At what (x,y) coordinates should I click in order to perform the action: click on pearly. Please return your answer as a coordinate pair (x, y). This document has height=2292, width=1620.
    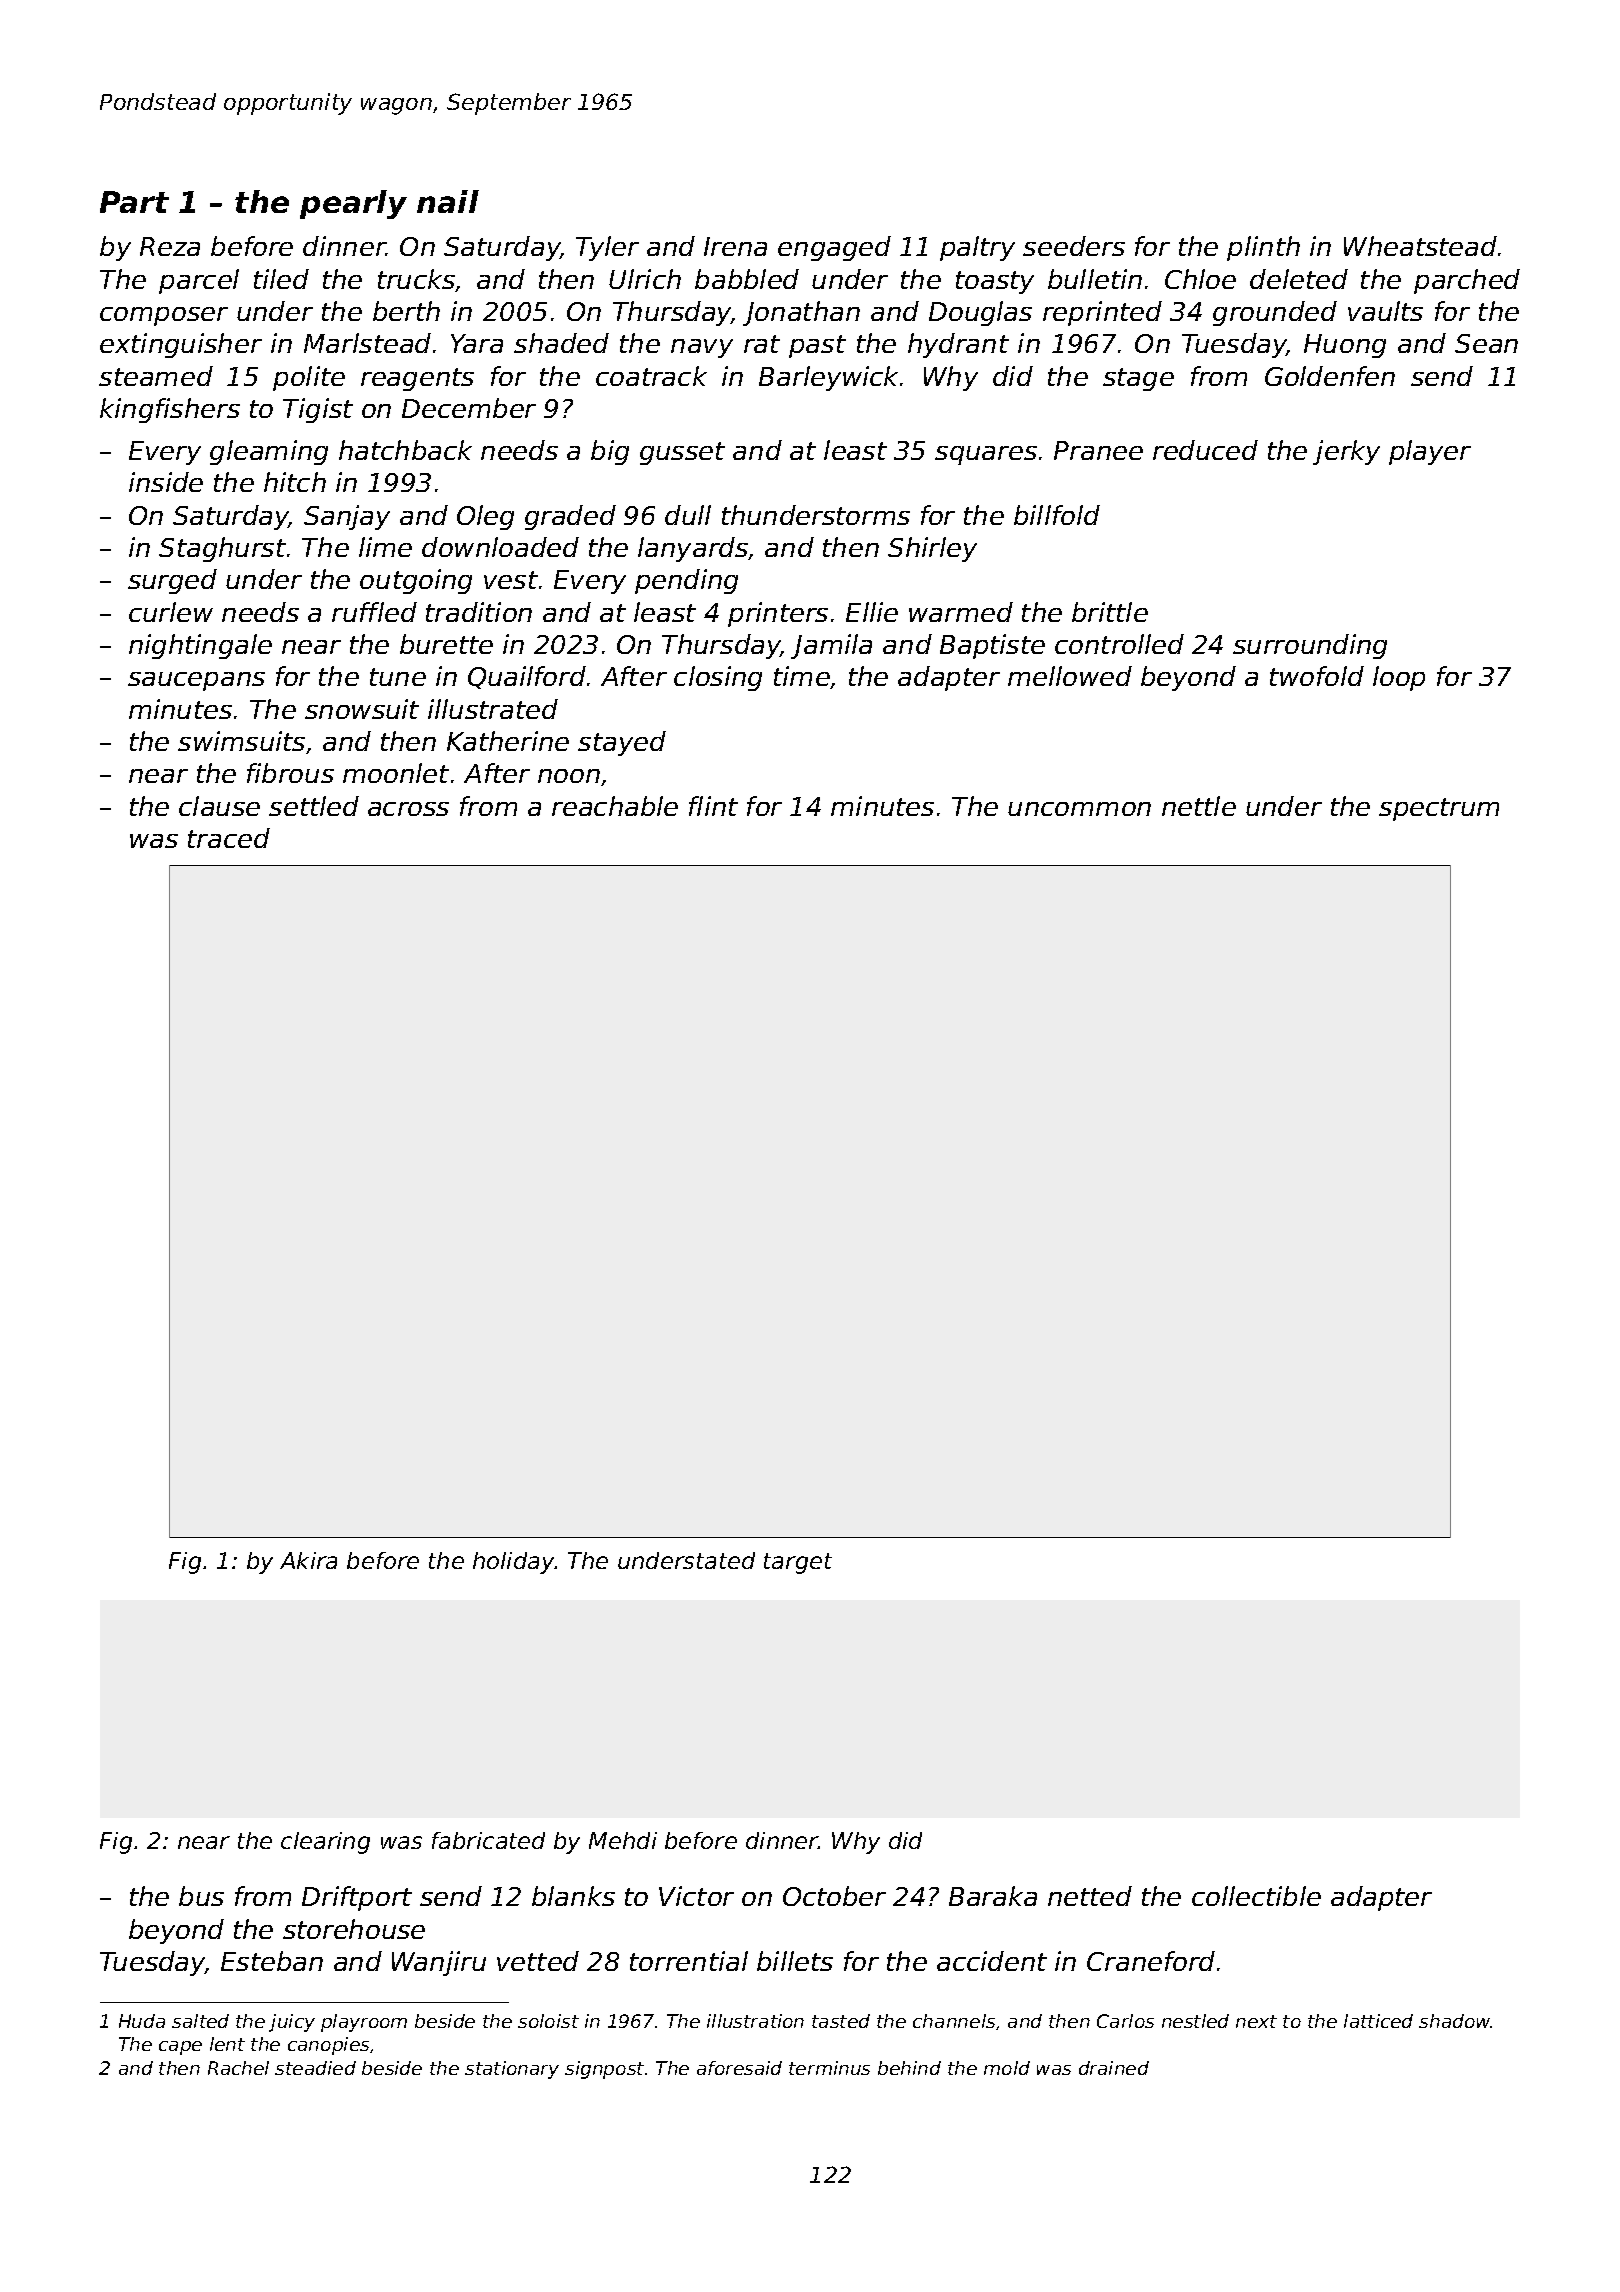
    Looking at the image, I should click on (353, 204).
